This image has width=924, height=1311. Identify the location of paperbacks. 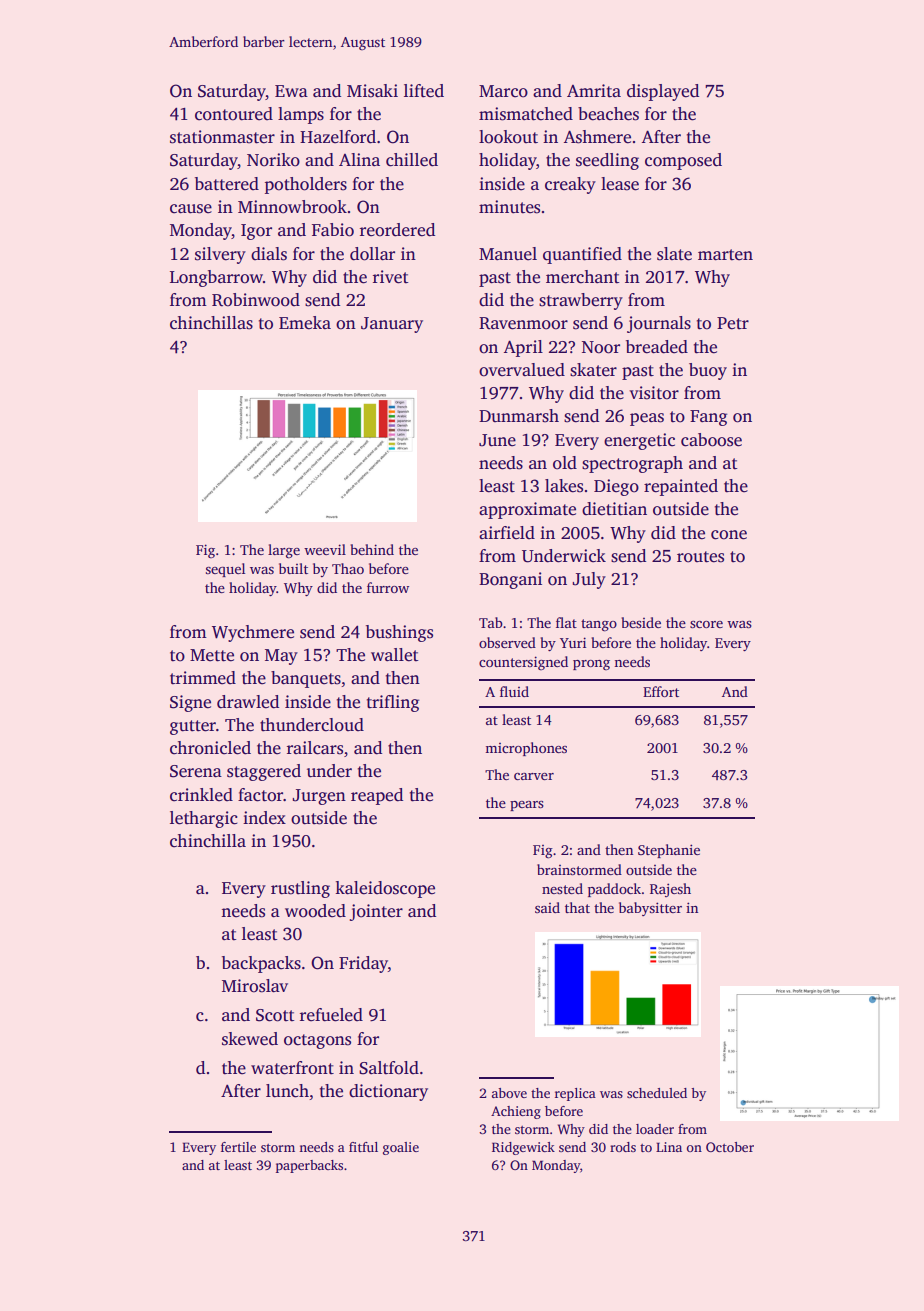
(309, 1166).
